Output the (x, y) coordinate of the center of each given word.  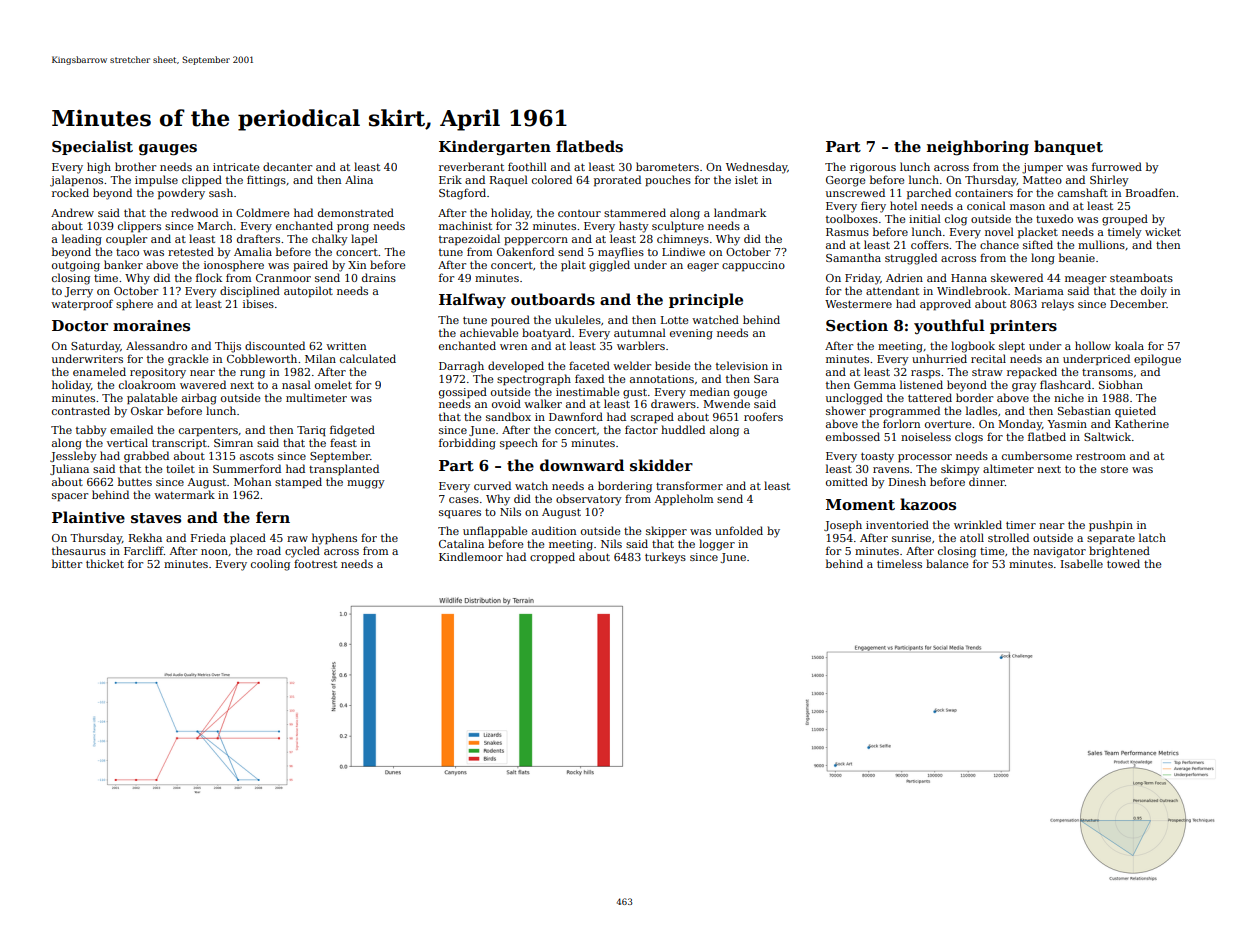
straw (987, 372)
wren (513, 347)
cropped (552, 558)
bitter (67, 563)
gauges (168, 150)
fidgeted (352, 431)
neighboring (978, 148)
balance (947, 563)
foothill (527, 166)
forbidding (467, 444)
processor (925, 458)
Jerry (78, 292)
